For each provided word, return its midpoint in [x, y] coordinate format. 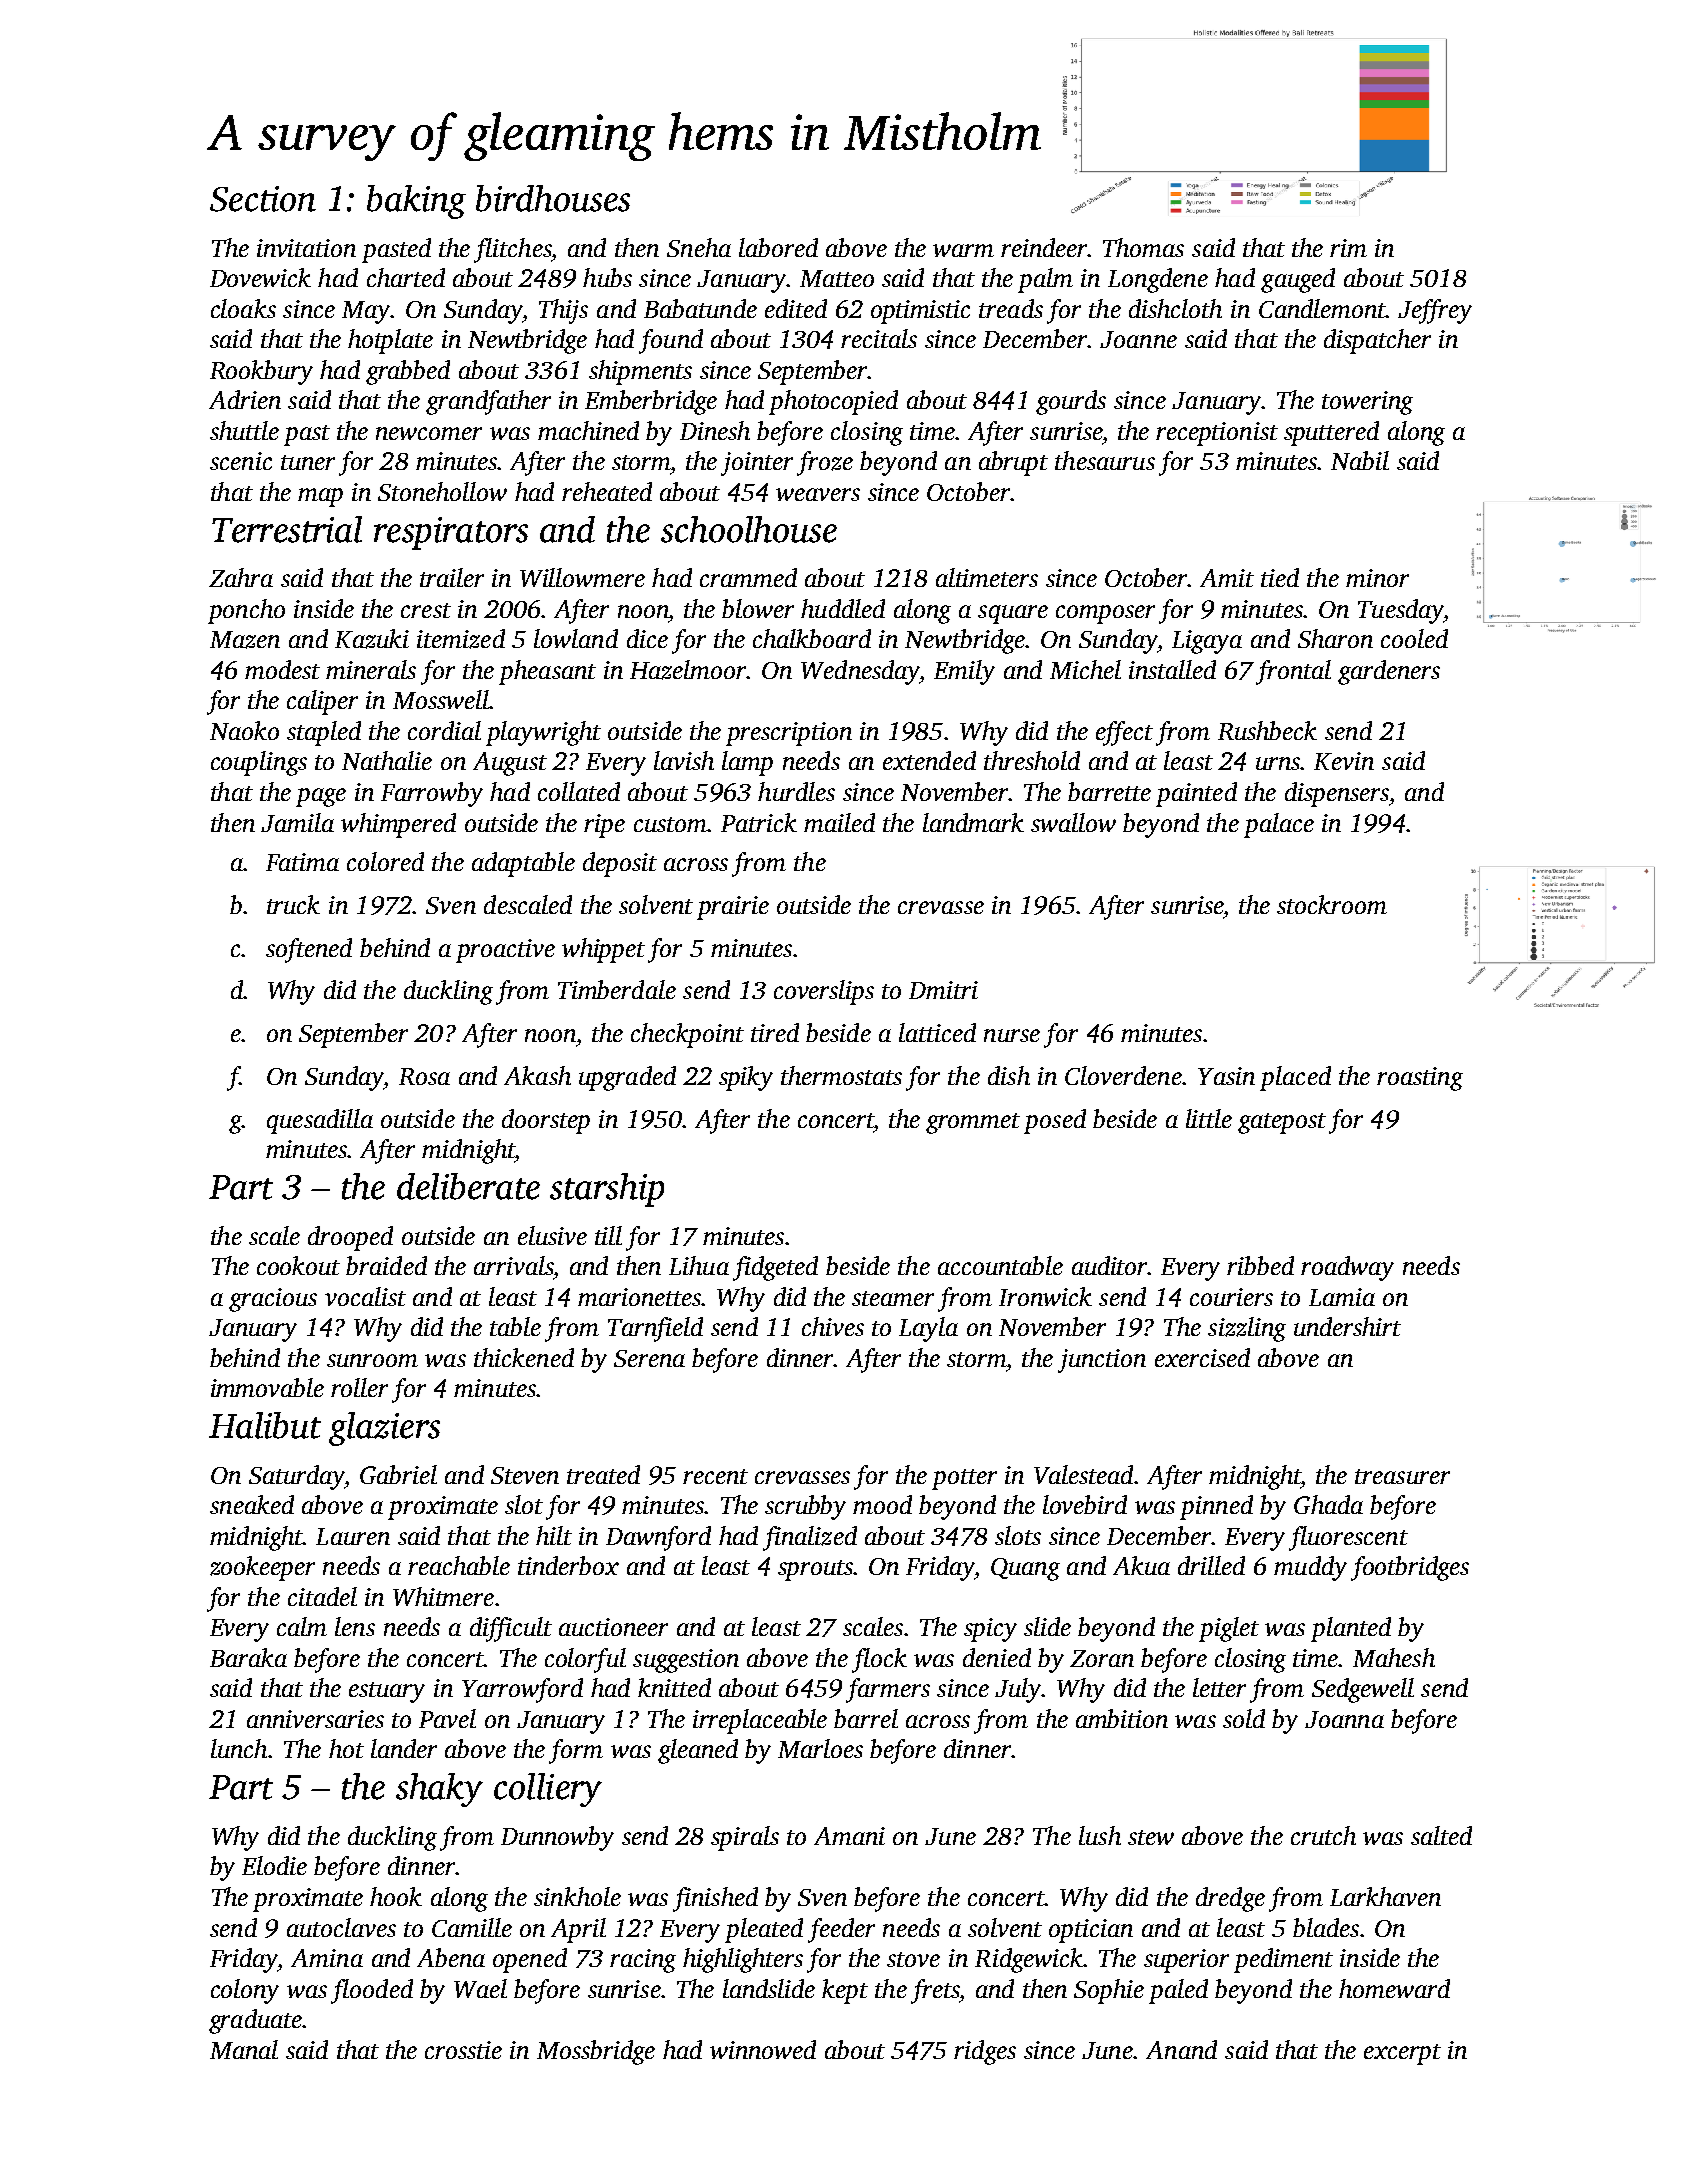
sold [1244, 1718]
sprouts [815, 1570]
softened [309, 950]
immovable [267, 1387]
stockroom [1332, 904]
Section [263, 199]
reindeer [1044, 247]
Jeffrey [1435, 311]
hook [396, 1896]
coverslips [824, 992]
